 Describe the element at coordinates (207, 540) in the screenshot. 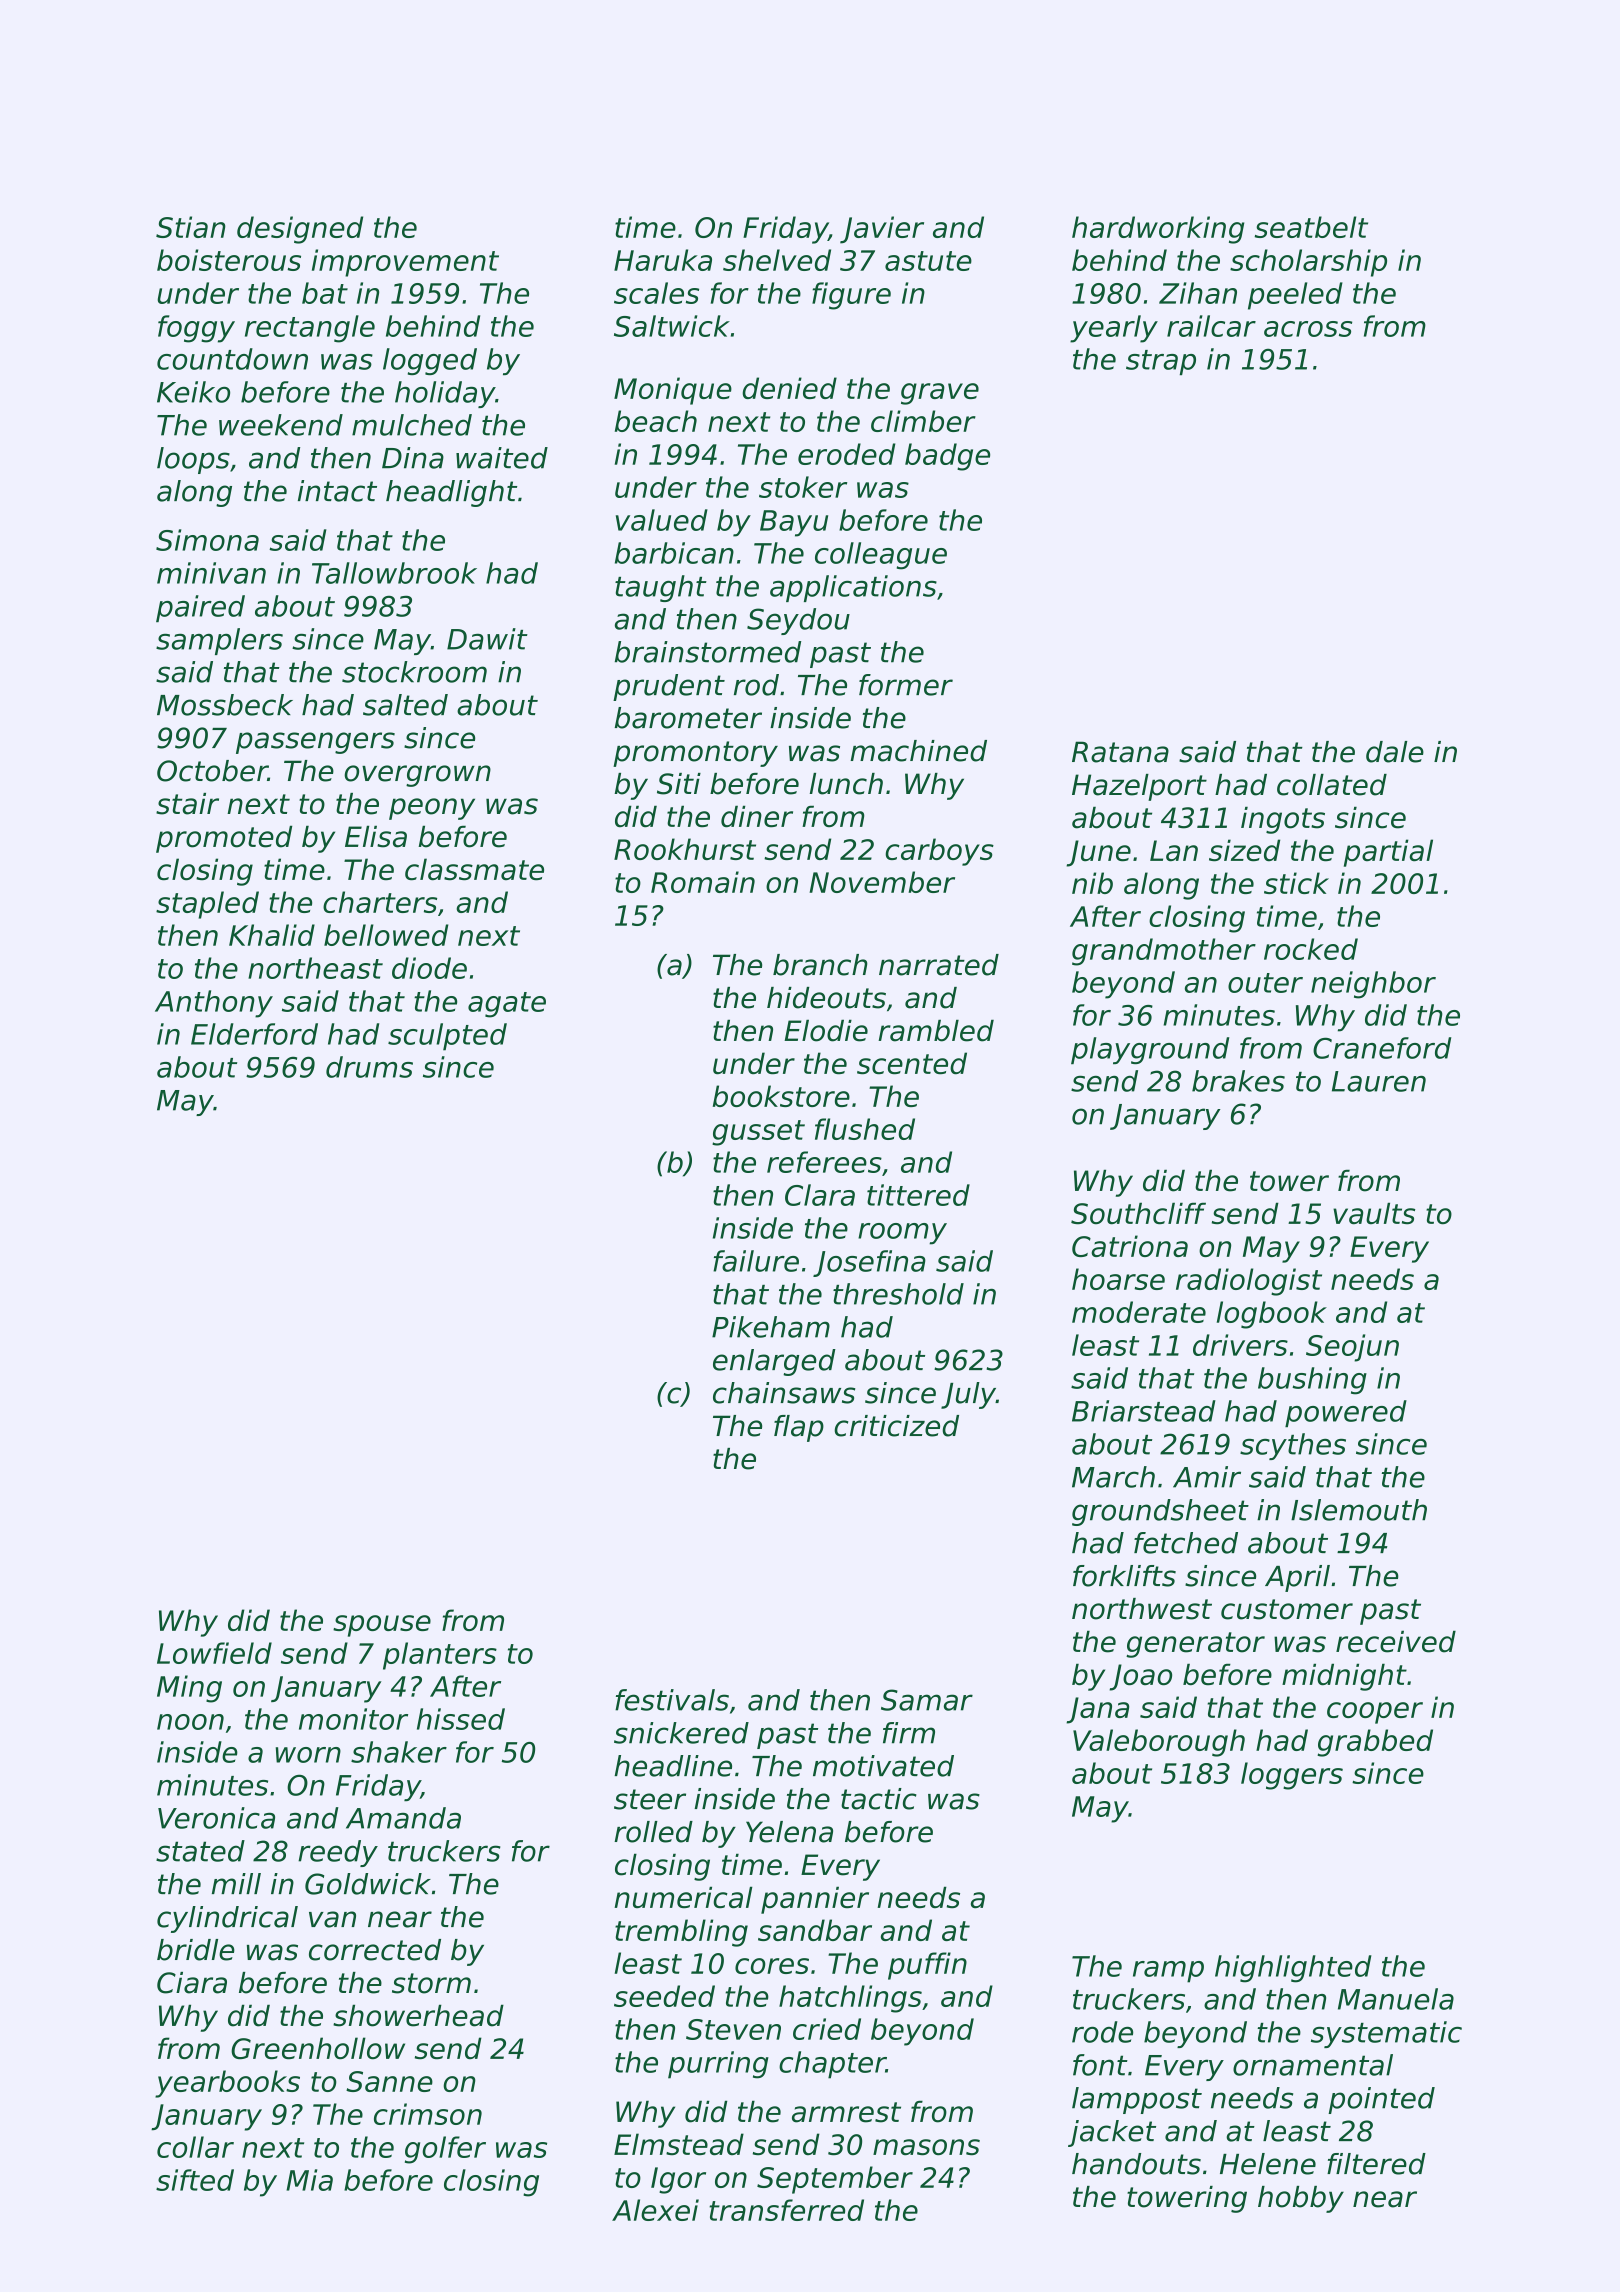

I see `Simona` at that location.
